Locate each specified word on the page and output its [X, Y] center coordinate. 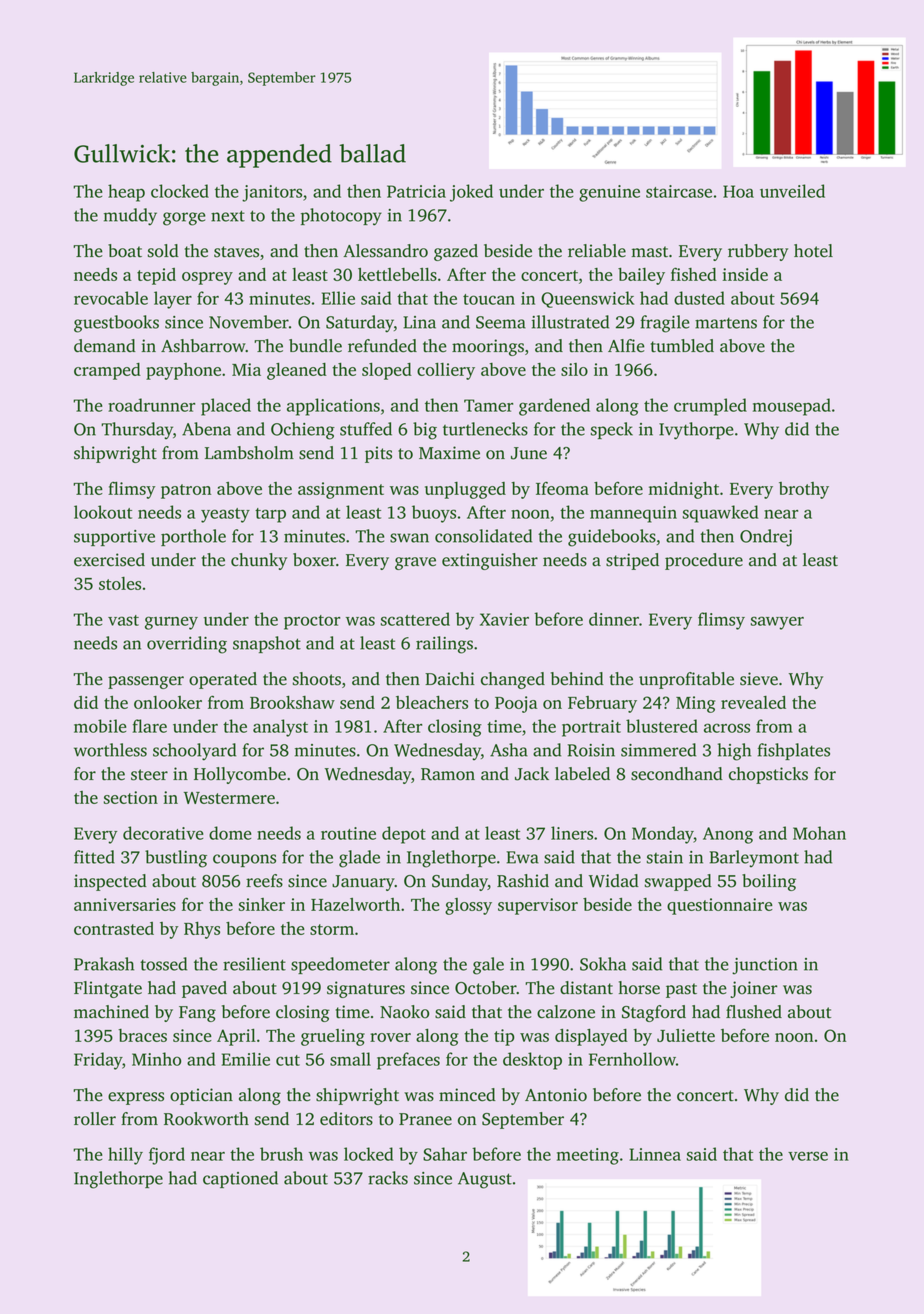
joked [471, 193]
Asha [509, 750]
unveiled [792, 191]
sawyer [777, 623]
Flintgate [108, 989]
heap [126, 193]
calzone [566, 1012]
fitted [94, 857]
